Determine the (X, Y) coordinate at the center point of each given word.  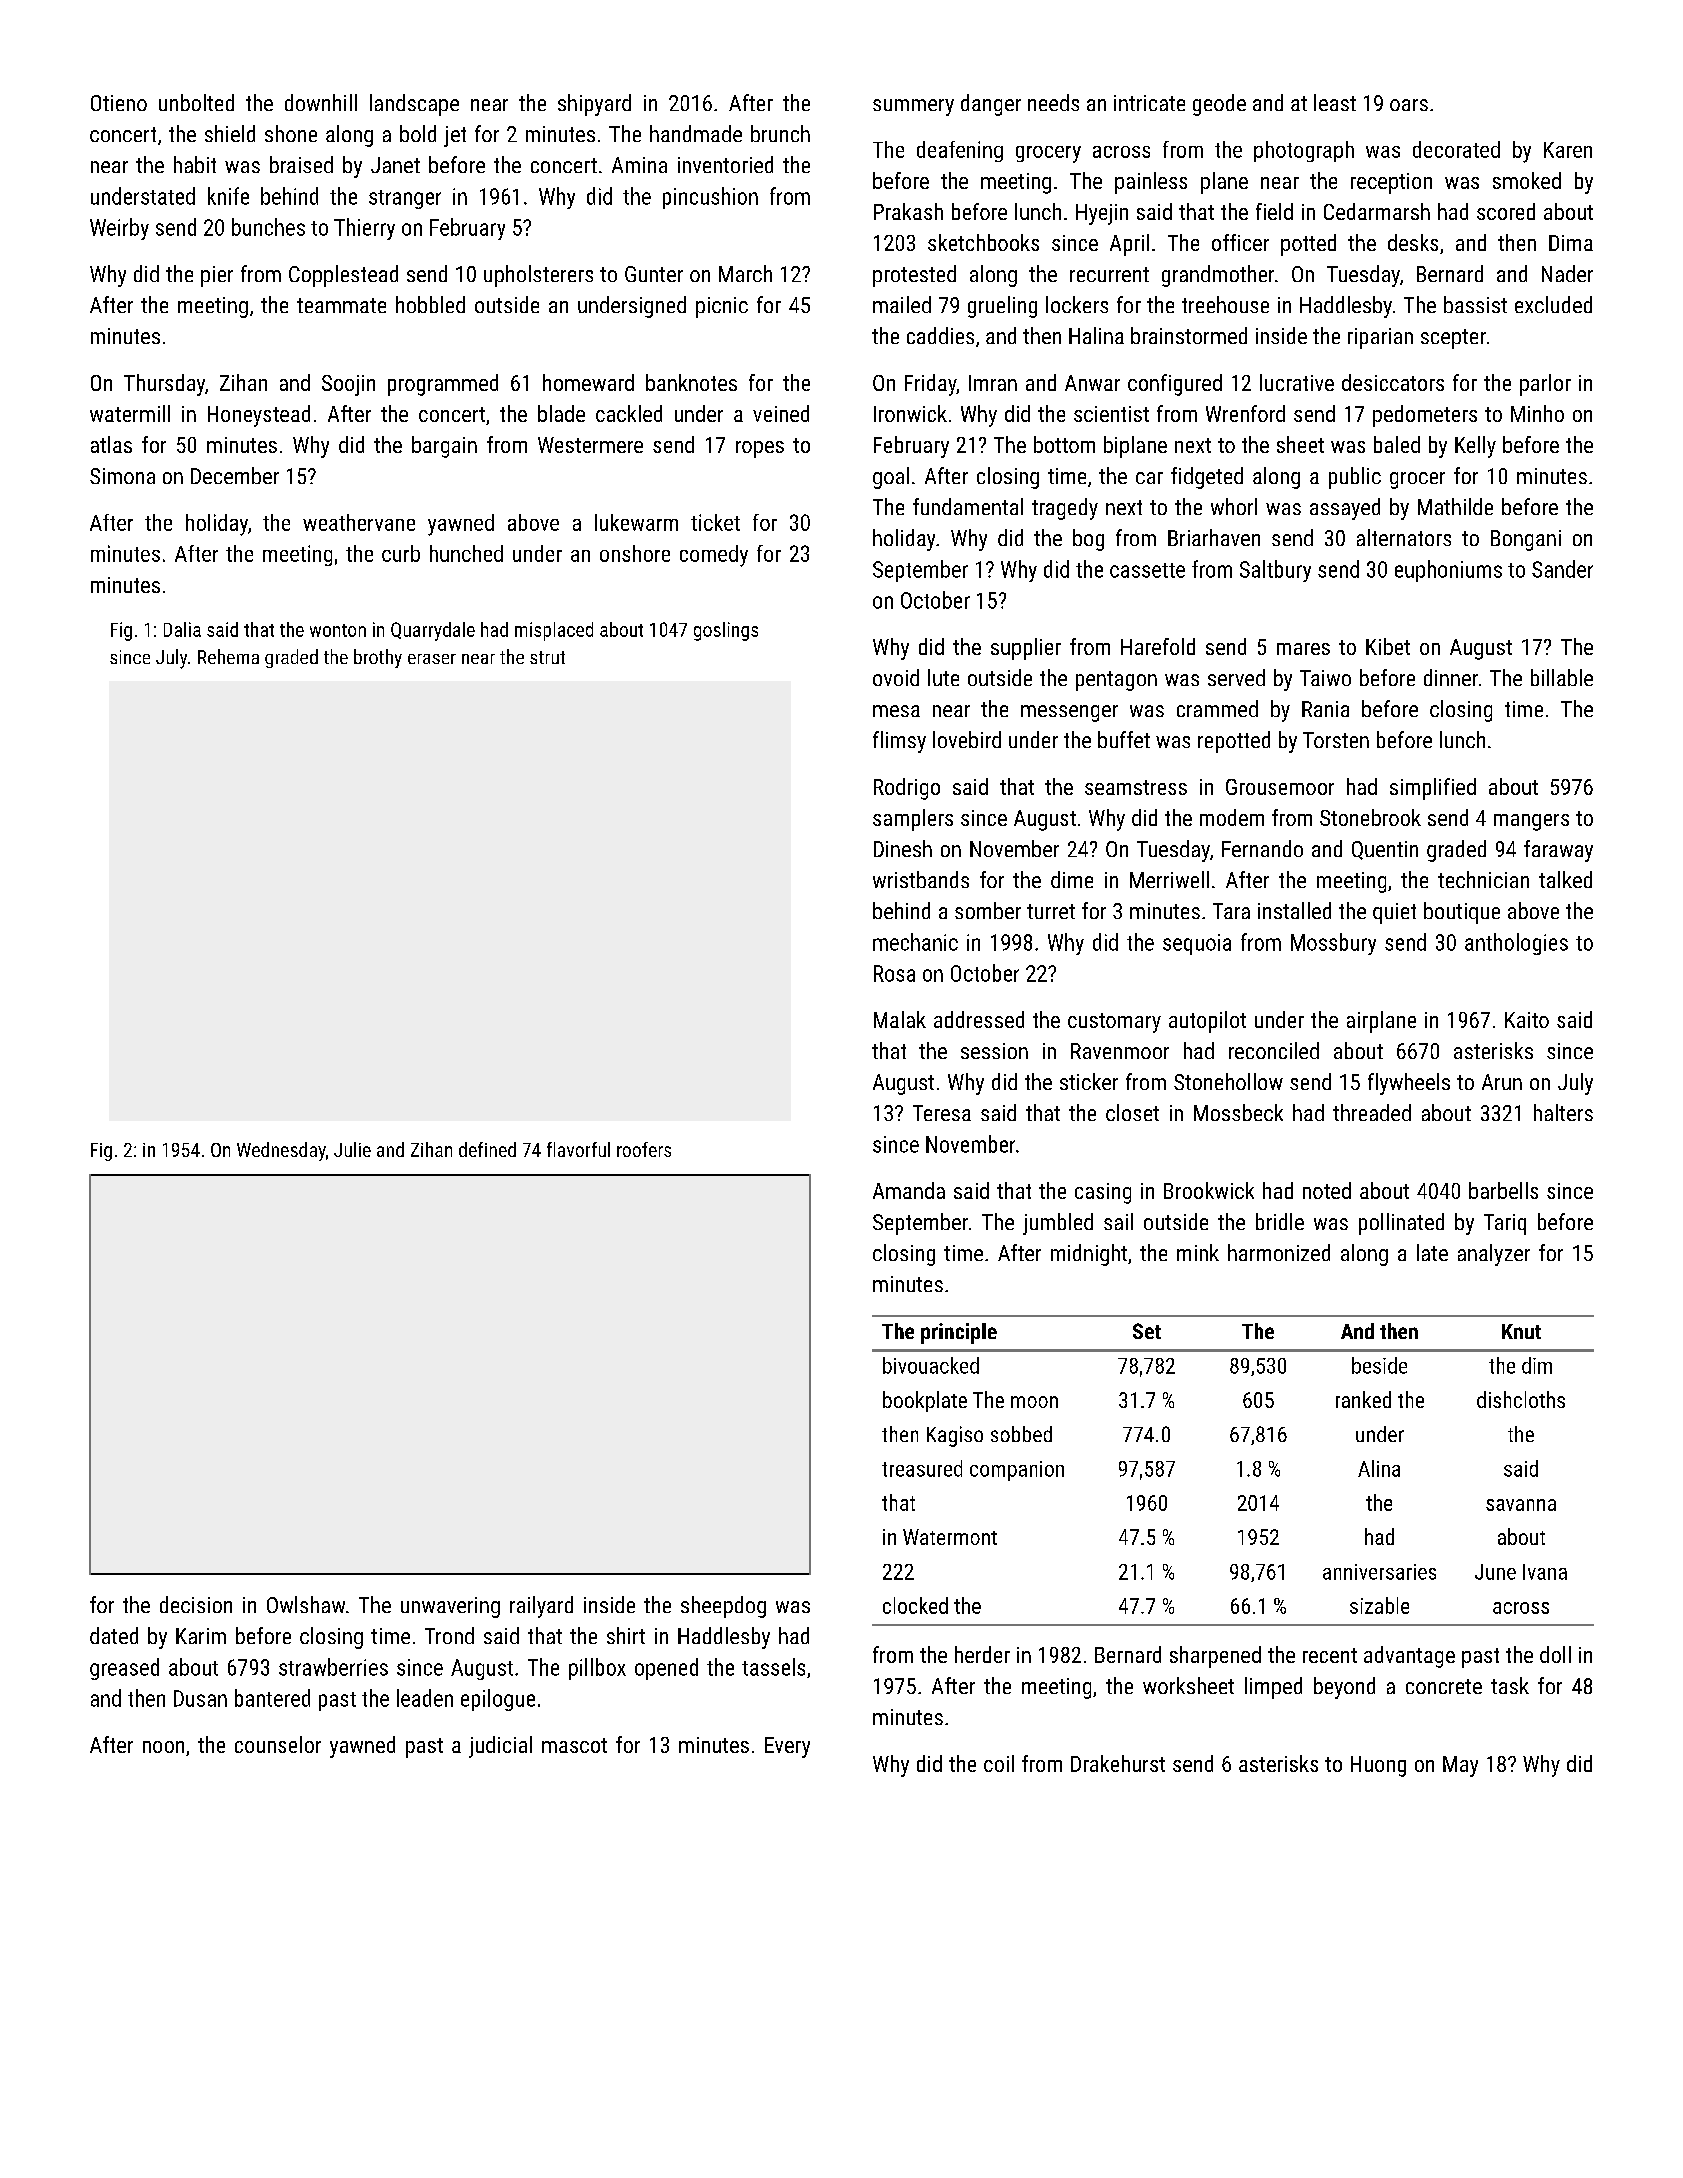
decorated (1456, 149)
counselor (278, 1744)
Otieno (119, 103)
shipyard (594, 105)
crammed (1217, 708)
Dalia (182, 629)
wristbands (921, 879)
